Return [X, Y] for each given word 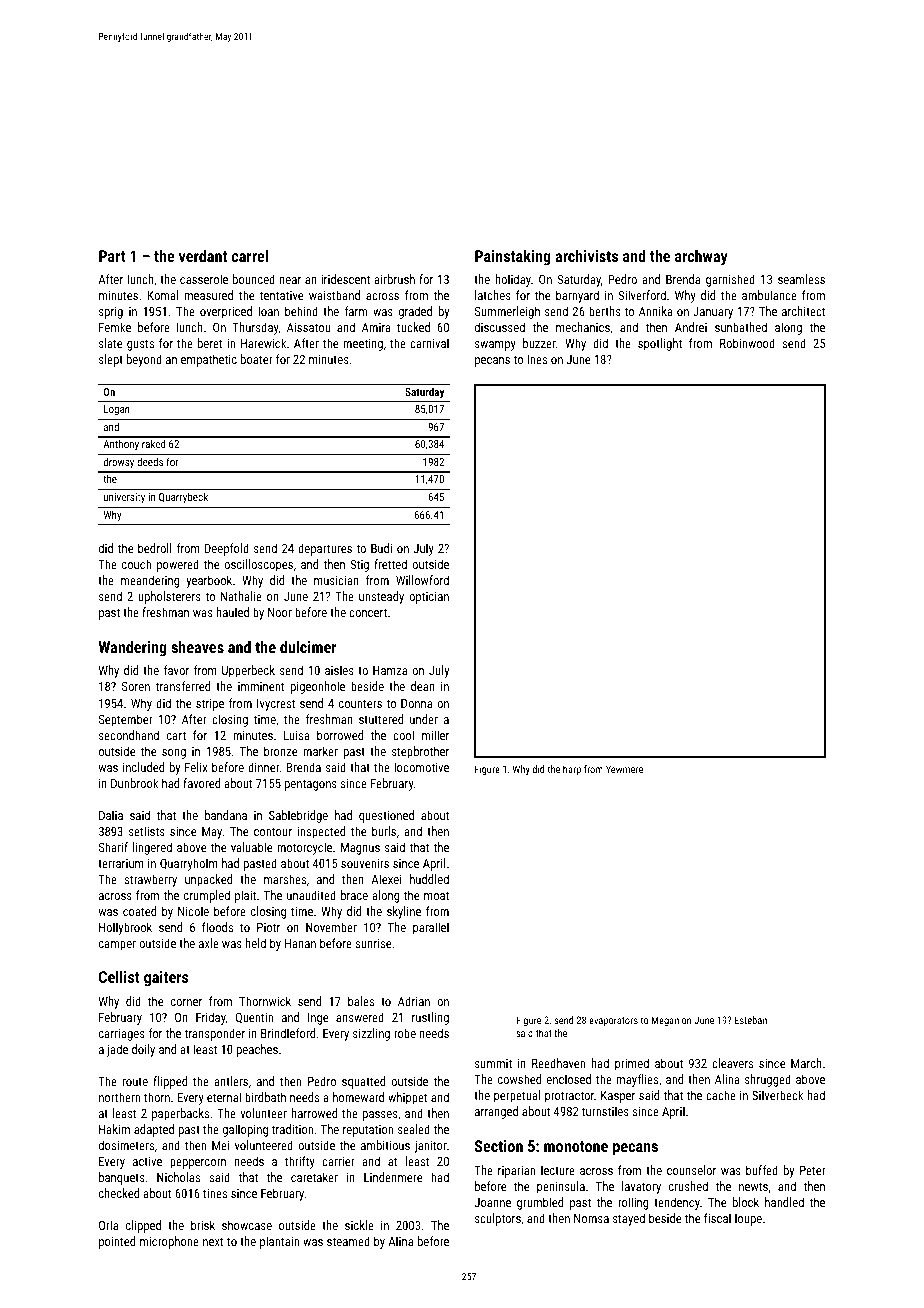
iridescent [345, 279]
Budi [381, 548]
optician [429, 598]
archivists [586, 256]
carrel [250, 256]
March [806, 1063]
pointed [117, 1242]
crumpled [207, 896]
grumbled [540, 1203]
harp [572, 770]
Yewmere [624, 769]
